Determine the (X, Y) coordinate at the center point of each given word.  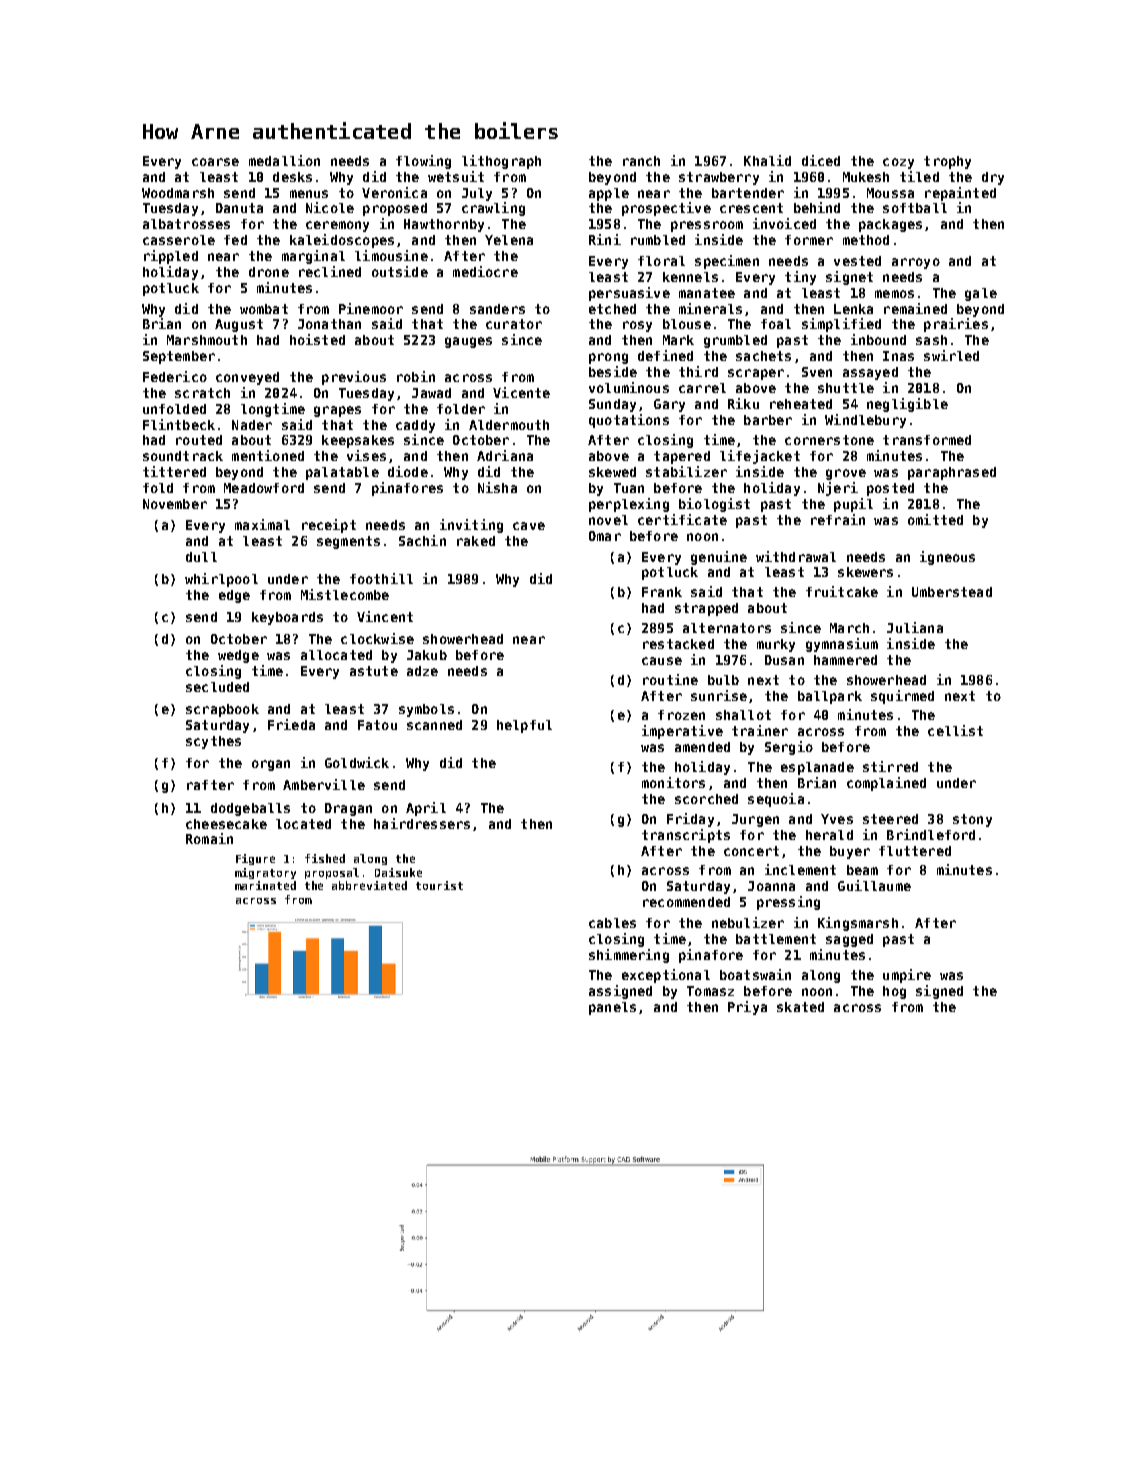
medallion (284, 160)
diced (821, 160)
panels (612, 1008)
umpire (907, 976)
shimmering (629, 956)
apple (609, 194)
